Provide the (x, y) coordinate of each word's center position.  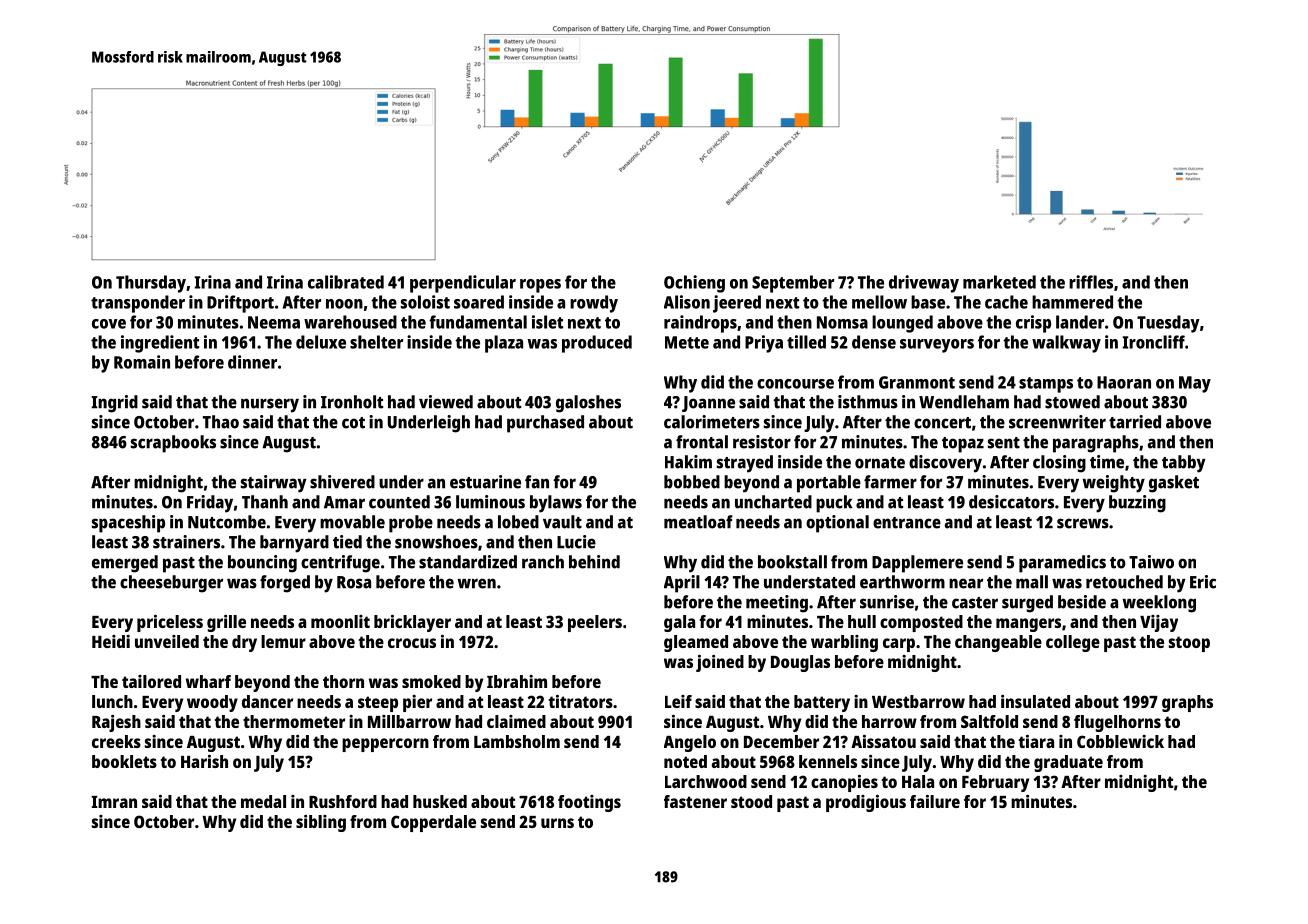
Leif (678, 701)
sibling (321, 823)
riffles (1091, 282)
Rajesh (116, 723)
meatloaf (698, 522)
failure (935, 801)
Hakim (688, 462)
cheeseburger (171, 584)
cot (353, 423)
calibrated (346, 282)
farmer (890, 482)
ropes (540, 286)
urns (557, 823)
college (1073, 643)
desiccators (1011, 502)
